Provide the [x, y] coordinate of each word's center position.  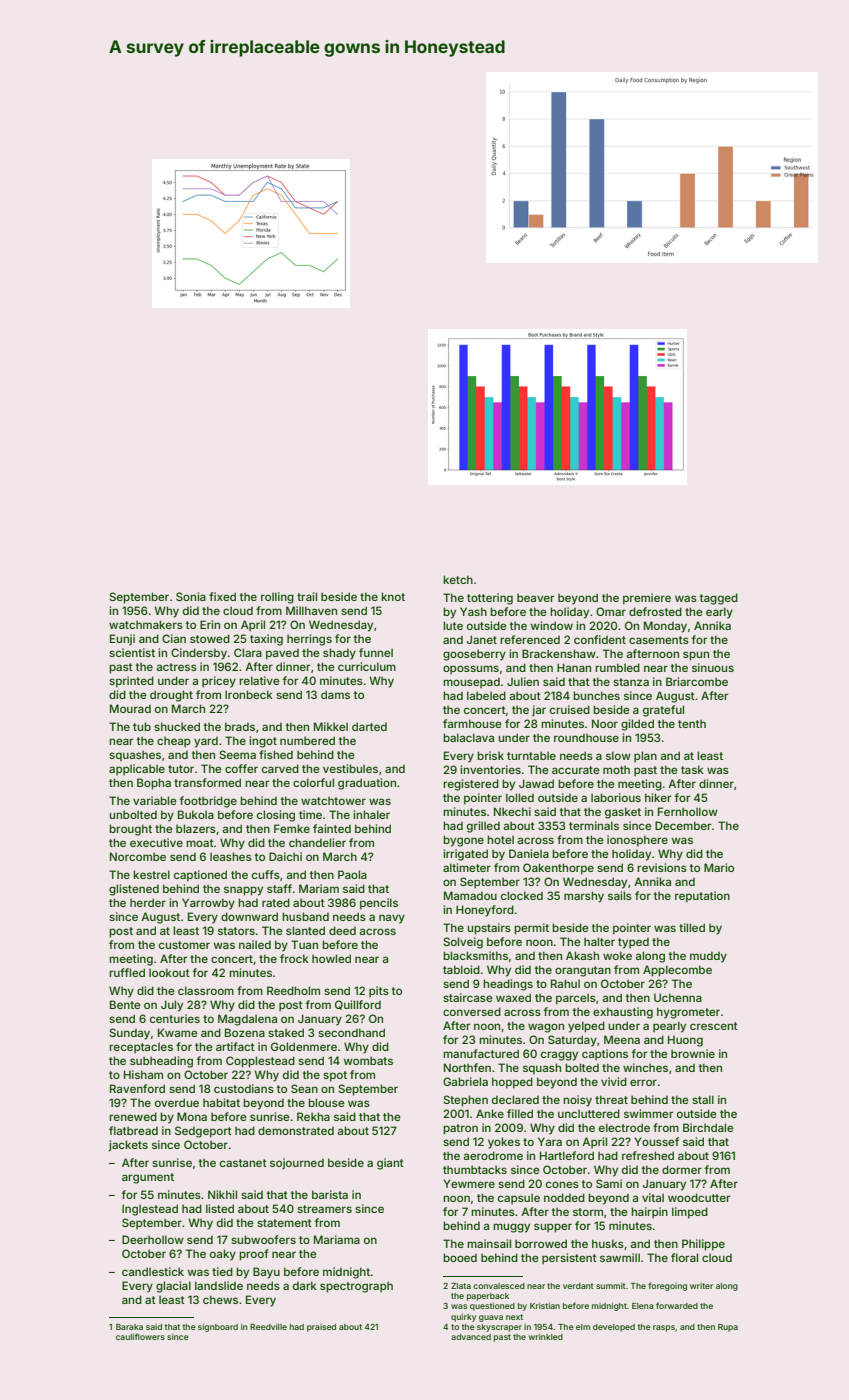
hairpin [649, 1213]
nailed [255, 944]
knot [393, 596]
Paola [352, 874]
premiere [647, 599]
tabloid [461, 969]
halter [599, 941]
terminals [594, 825]
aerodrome [493, 1155]
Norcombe [138, 856]
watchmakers [146, 624]
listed [220, 1208]
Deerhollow [153, 1239]
